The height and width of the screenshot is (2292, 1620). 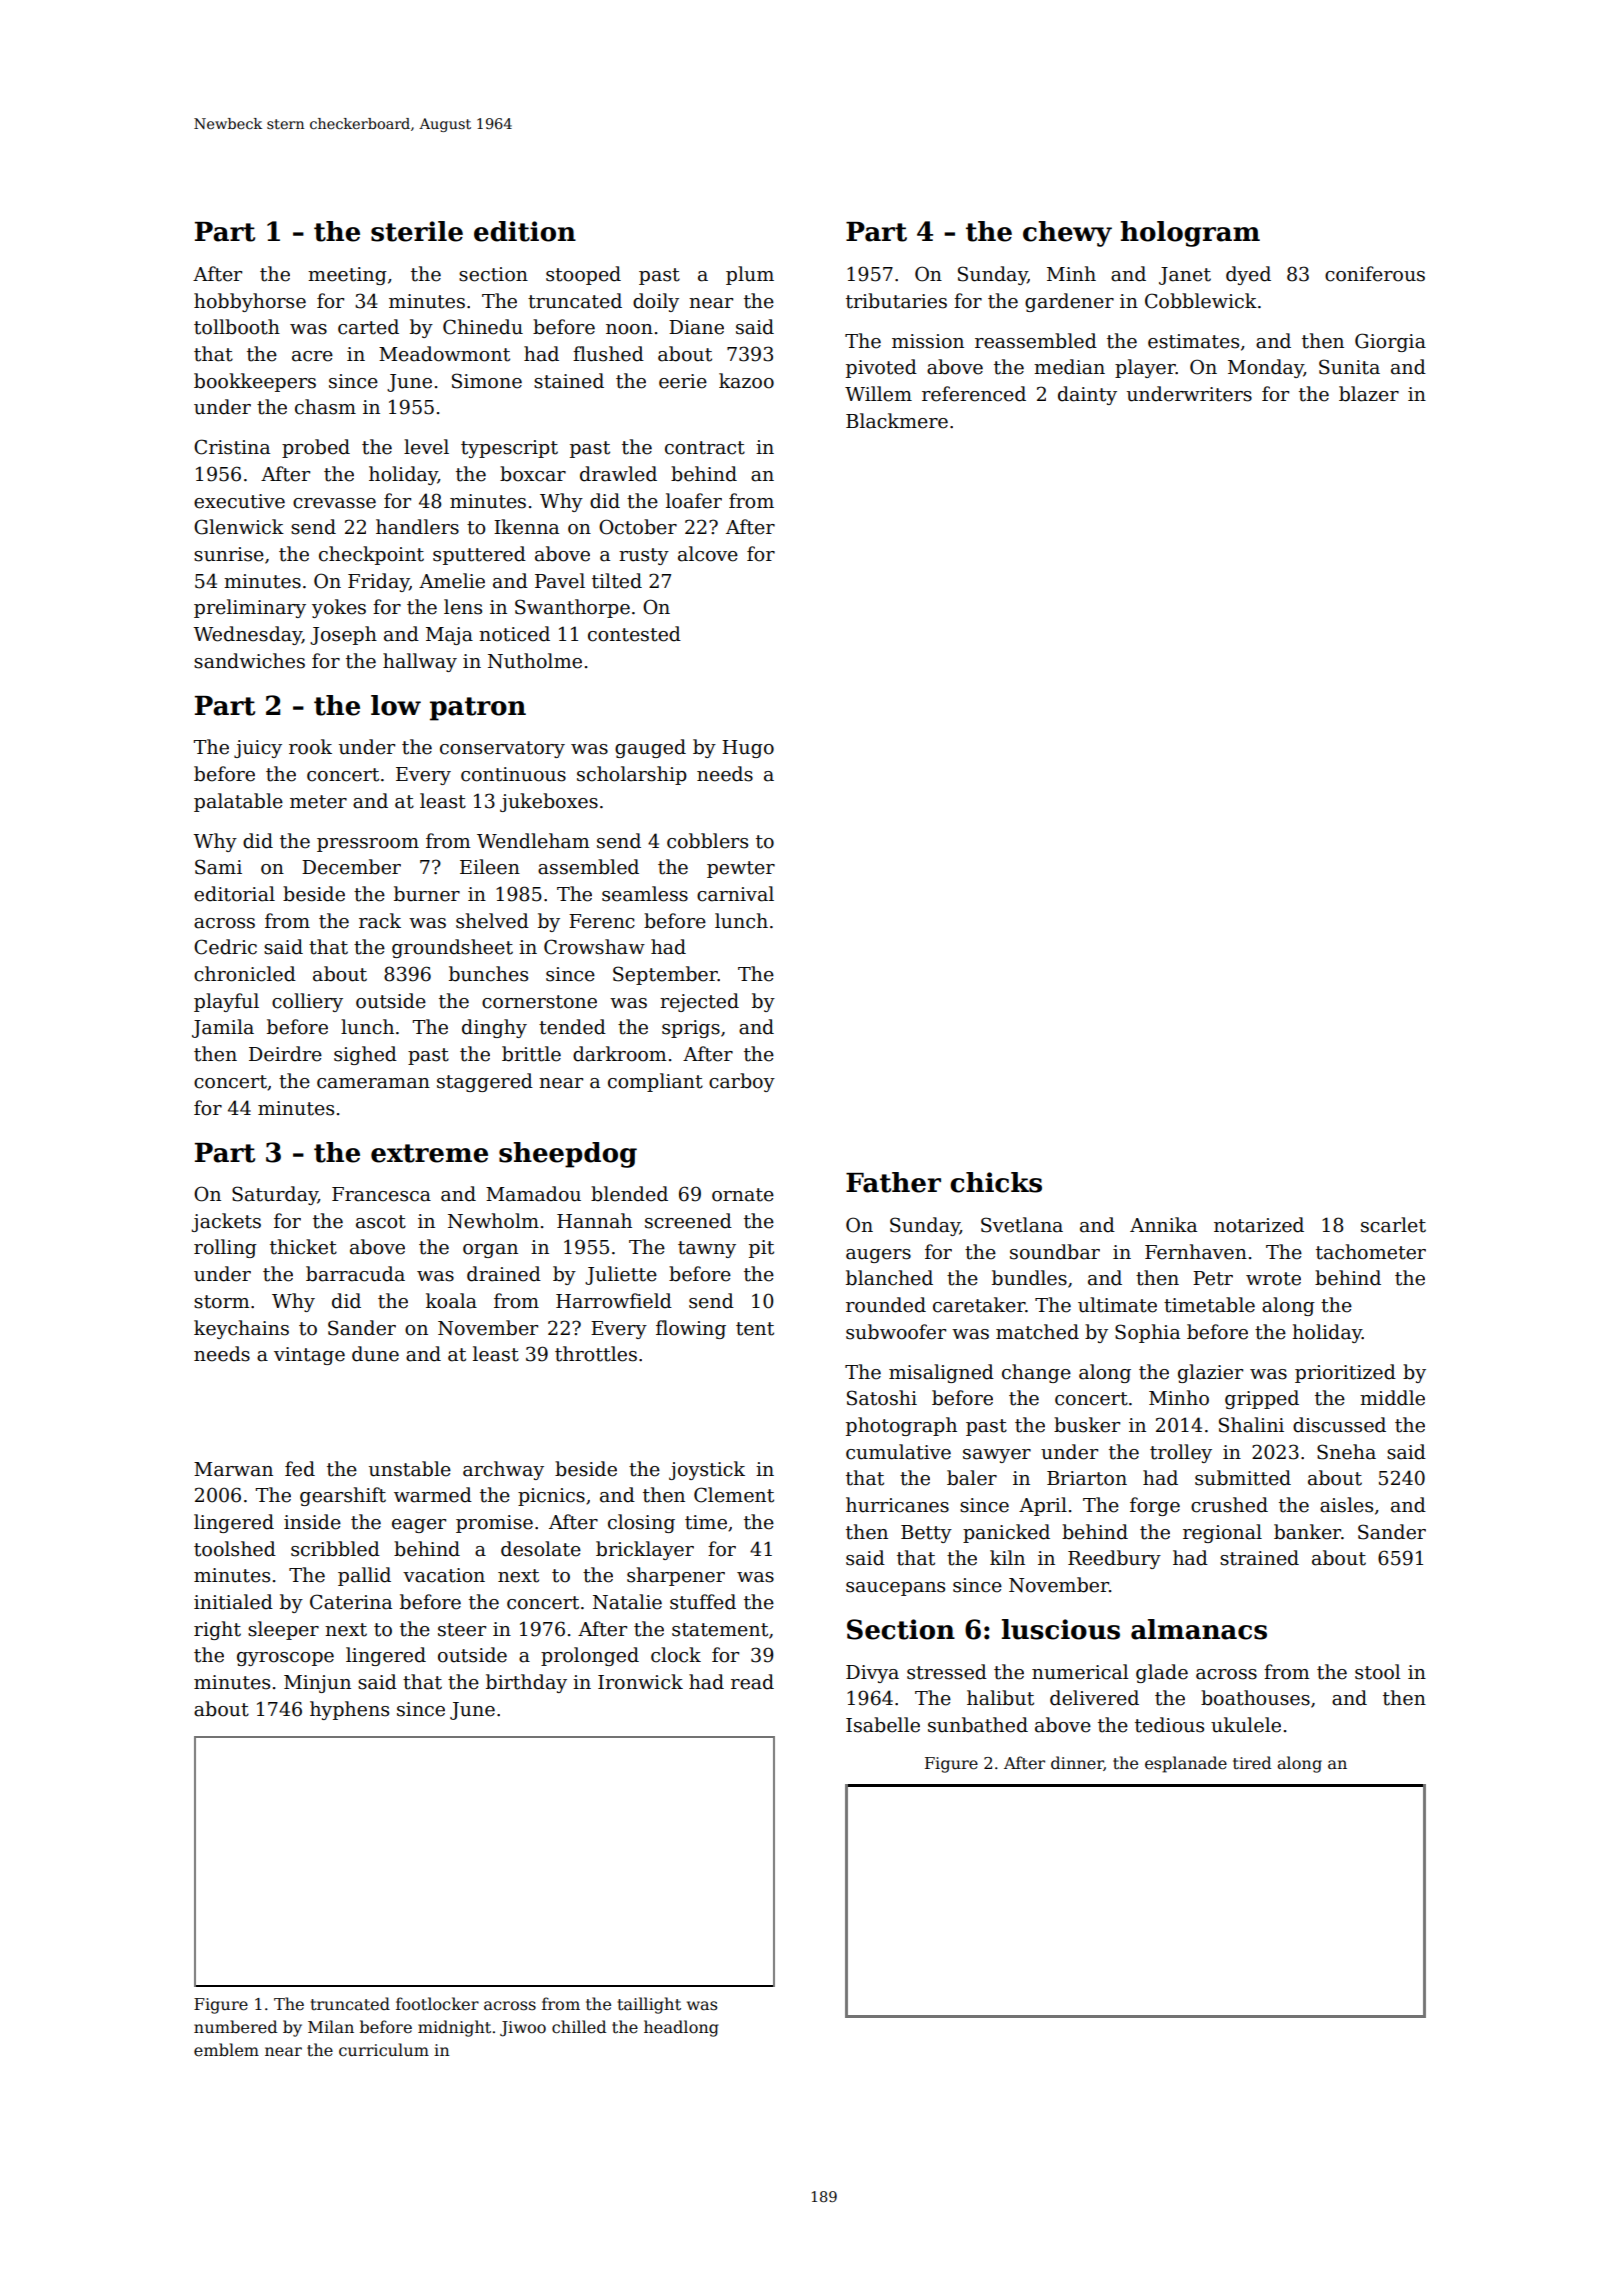 I want to click on footlocker, so click(x=437, y=2003).
